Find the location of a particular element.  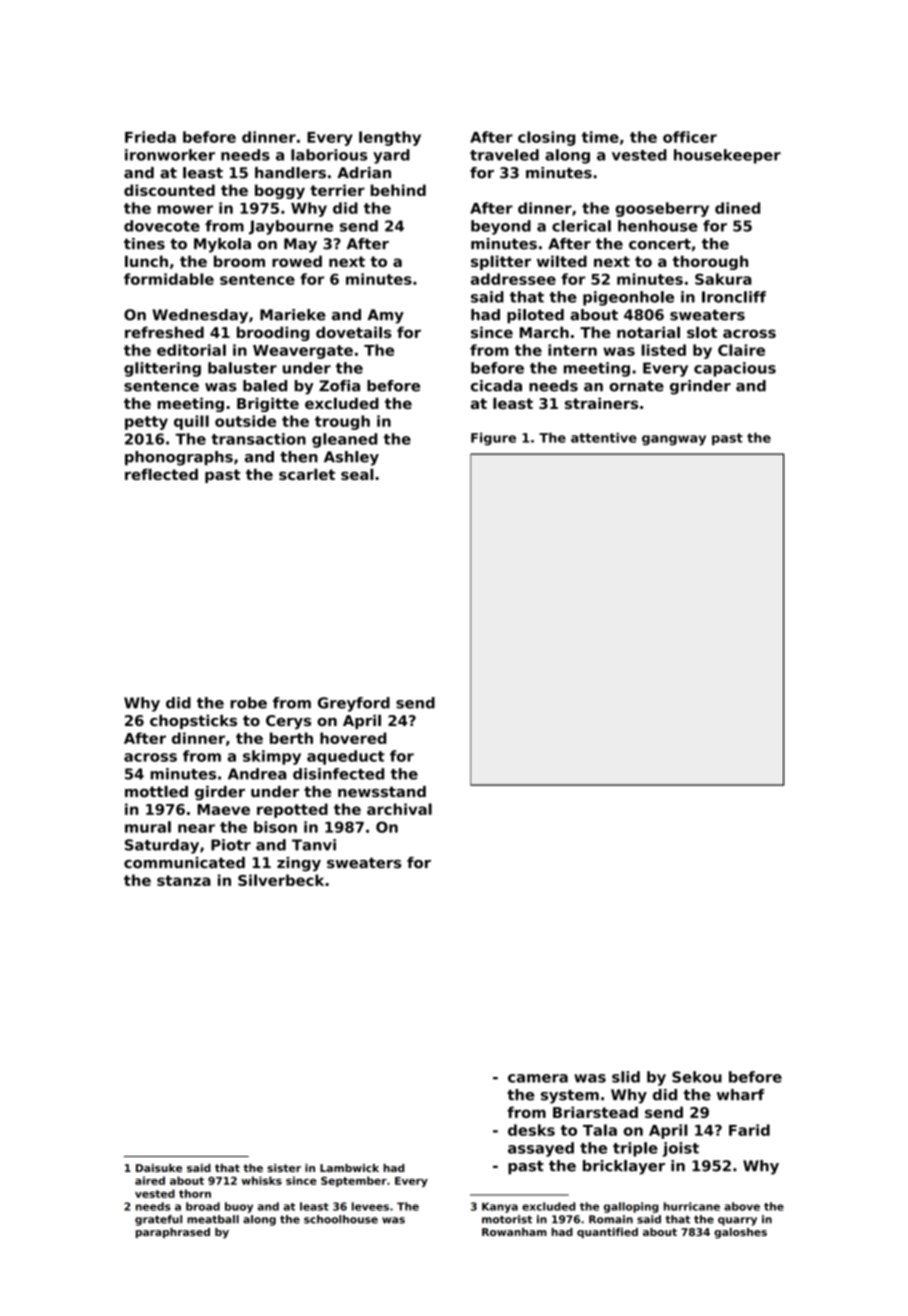

laborious is located at coordinates (329, 155).
